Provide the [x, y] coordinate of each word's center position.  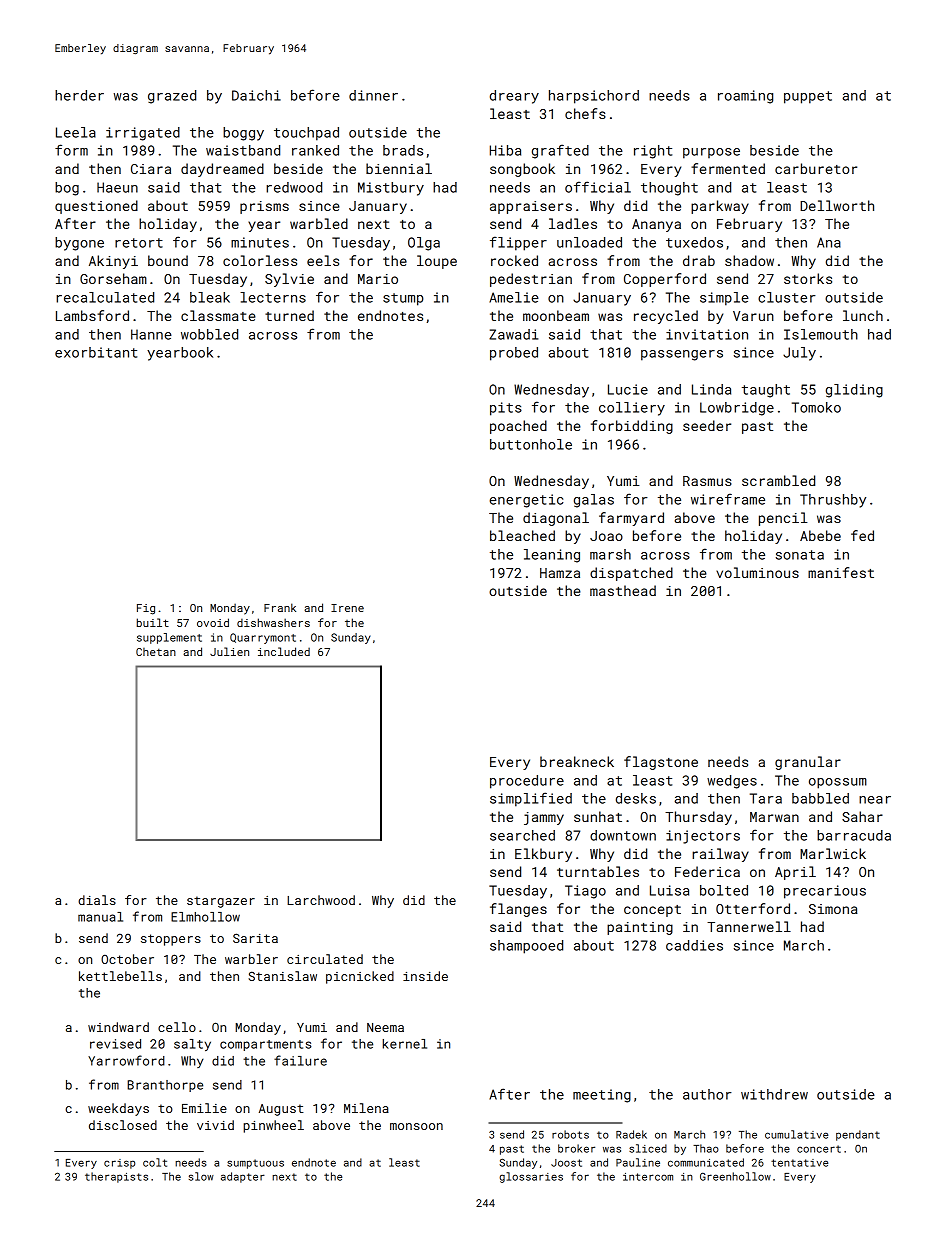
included [284, 651]
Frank [280, 607]
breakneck [577, 761]
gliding [854, 391]
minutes [260, 242]
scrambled [778, 480]
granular [808, 763]
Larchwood [321, 900]
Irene [347, 608]
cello [177, 1027]
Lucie [628, 389]
